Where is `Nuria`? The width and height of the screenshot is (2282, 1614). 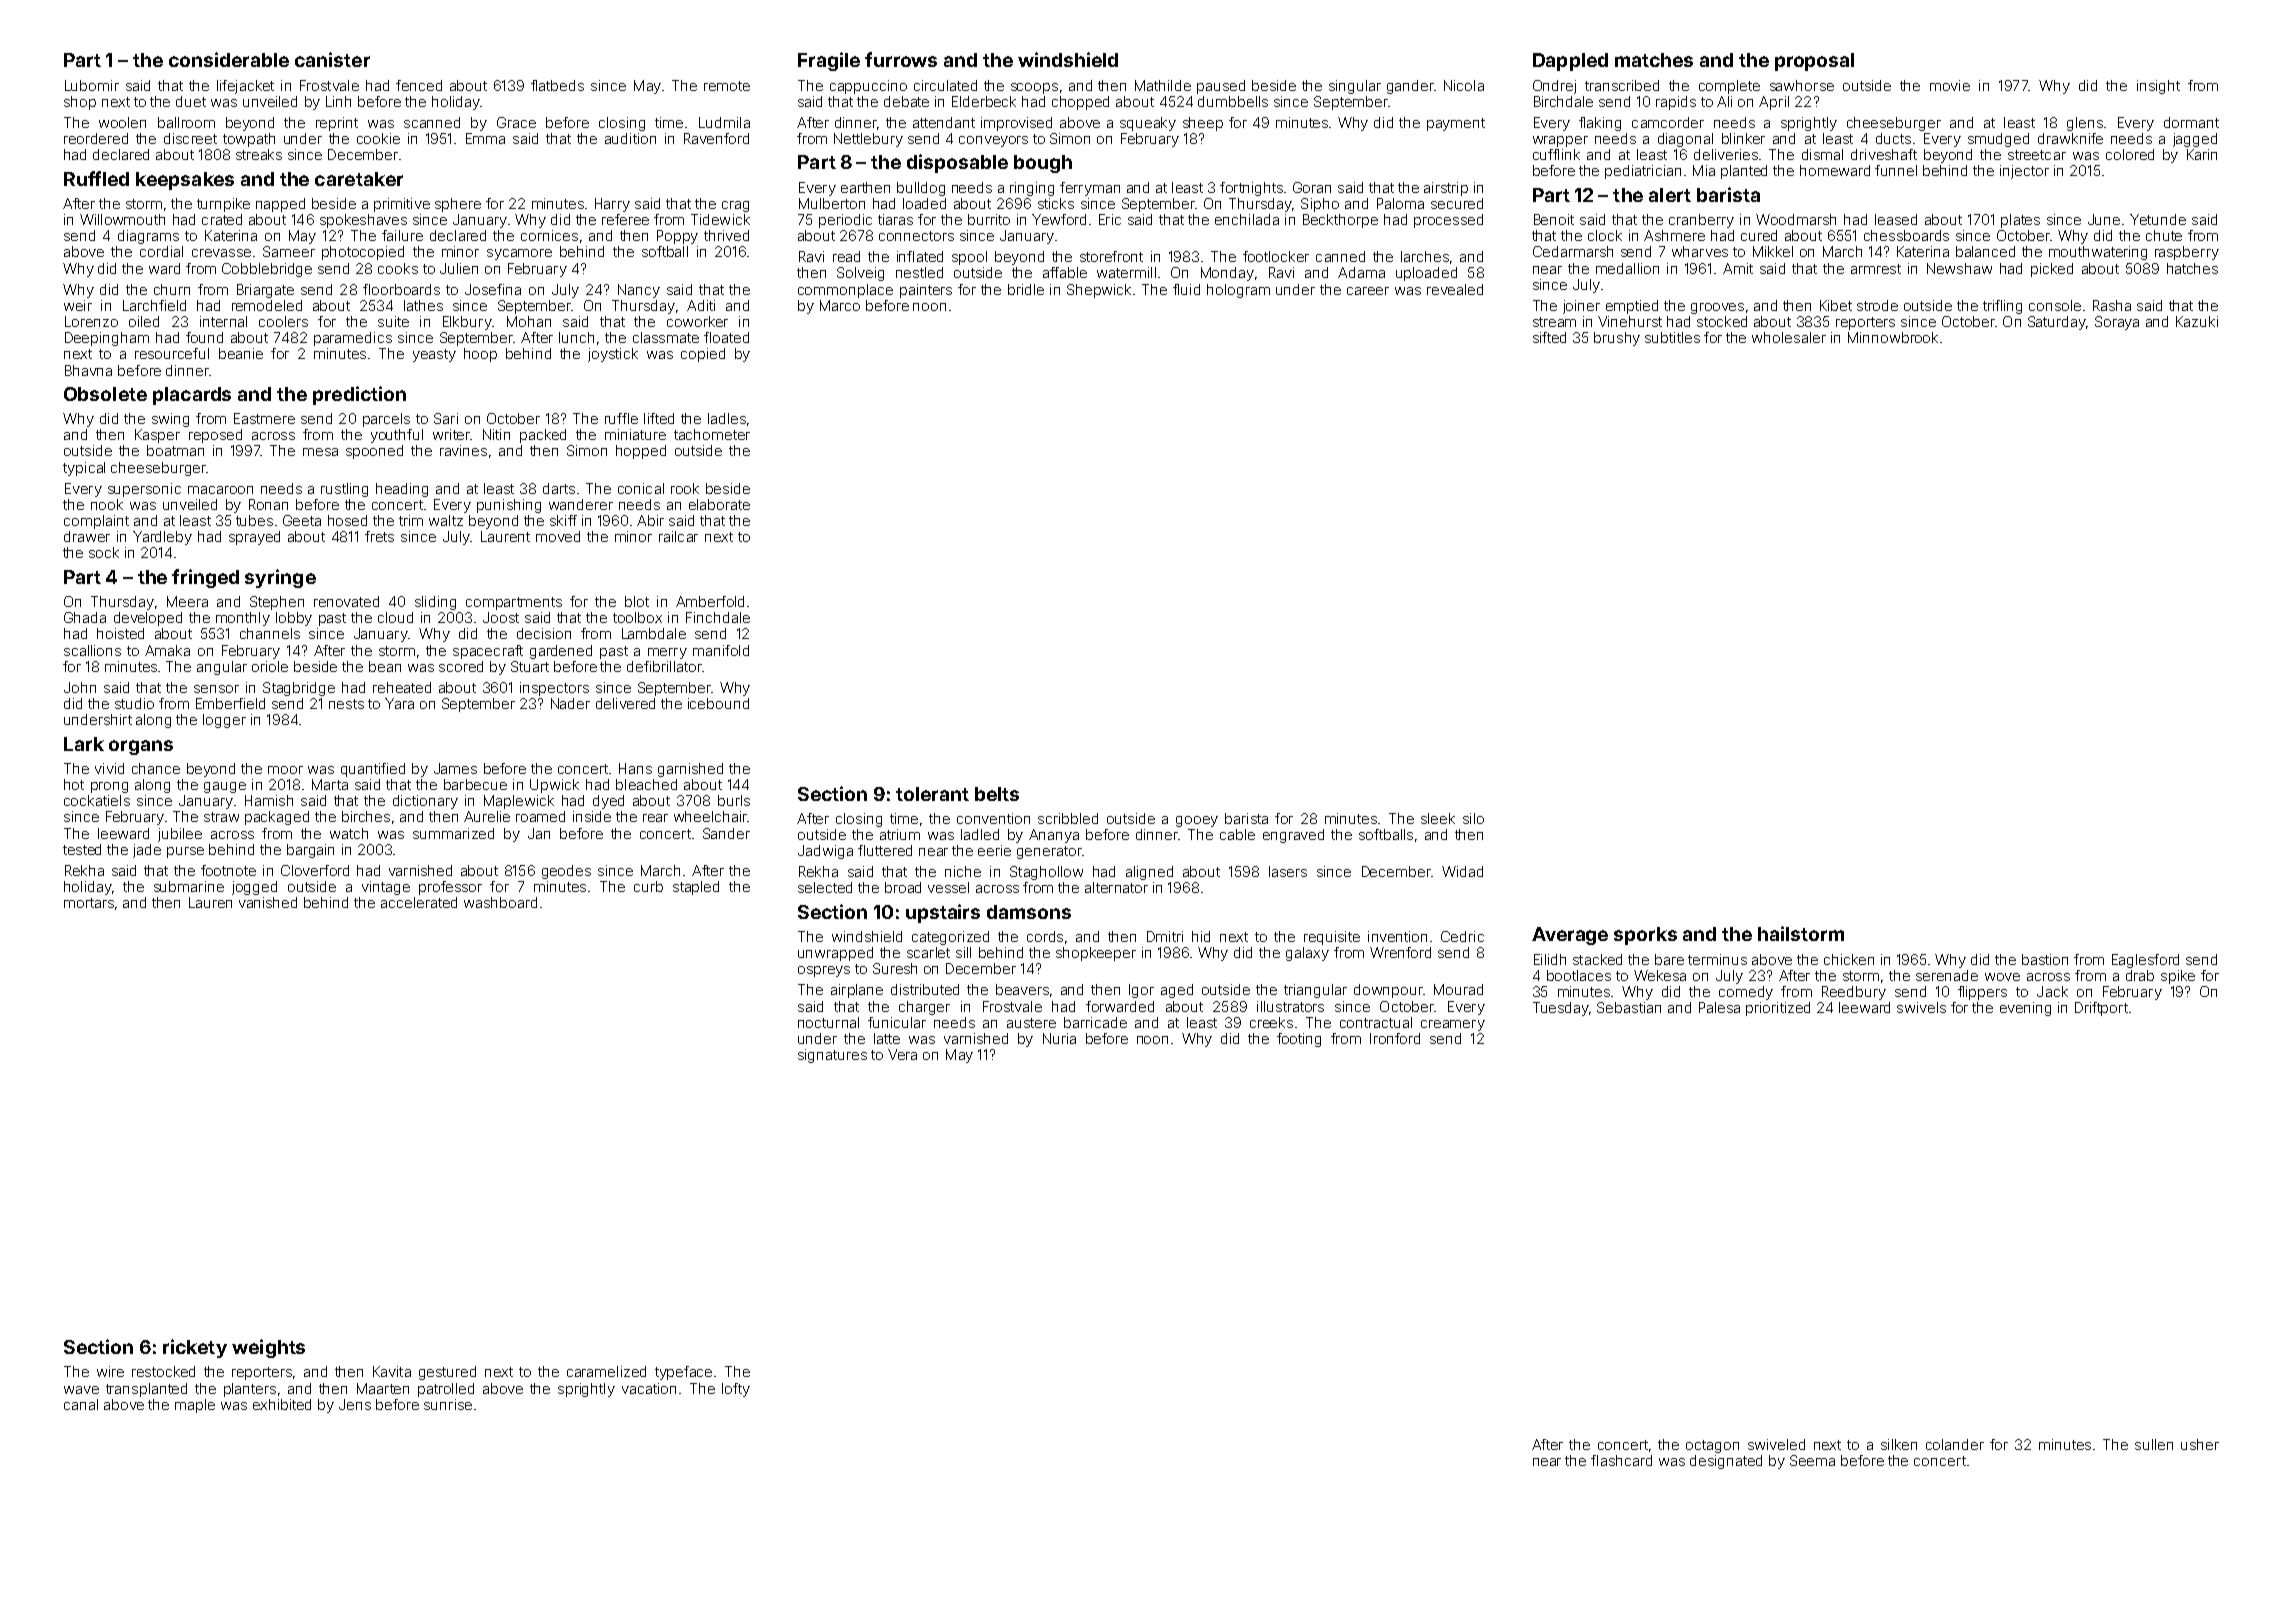
Nuria is located at coordinates (1059, 1038).
